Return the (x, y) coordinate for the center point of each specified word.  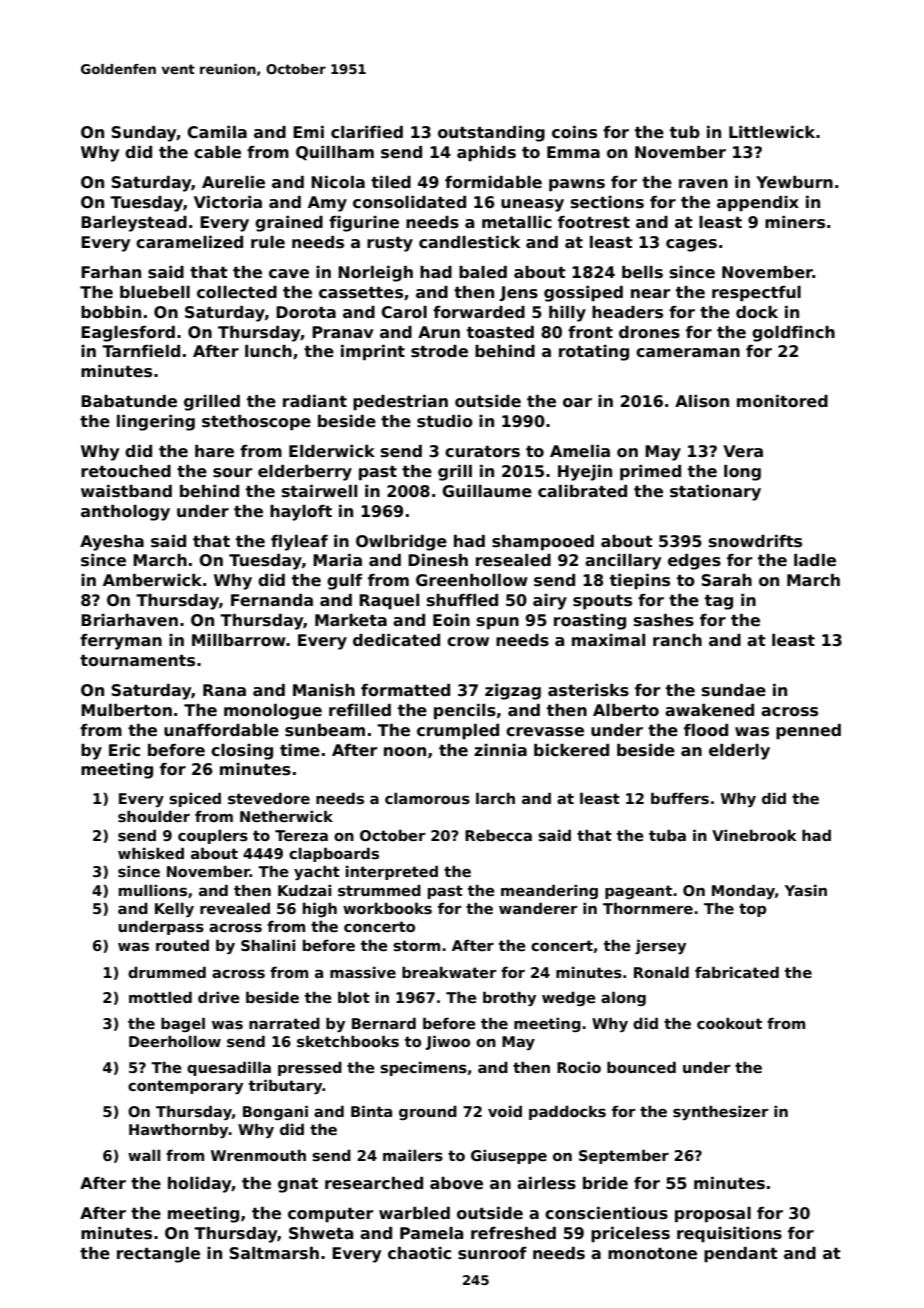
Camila (217, 132)
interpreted (392, 872)
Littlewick (772, 132)
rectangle (158, 1255)
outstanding (491, 134)
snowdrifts (755, 541)
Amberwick (152, 580)
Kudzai (304, 890)
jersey (660, 946)
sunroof (492, 1253)
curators (482, 452)
